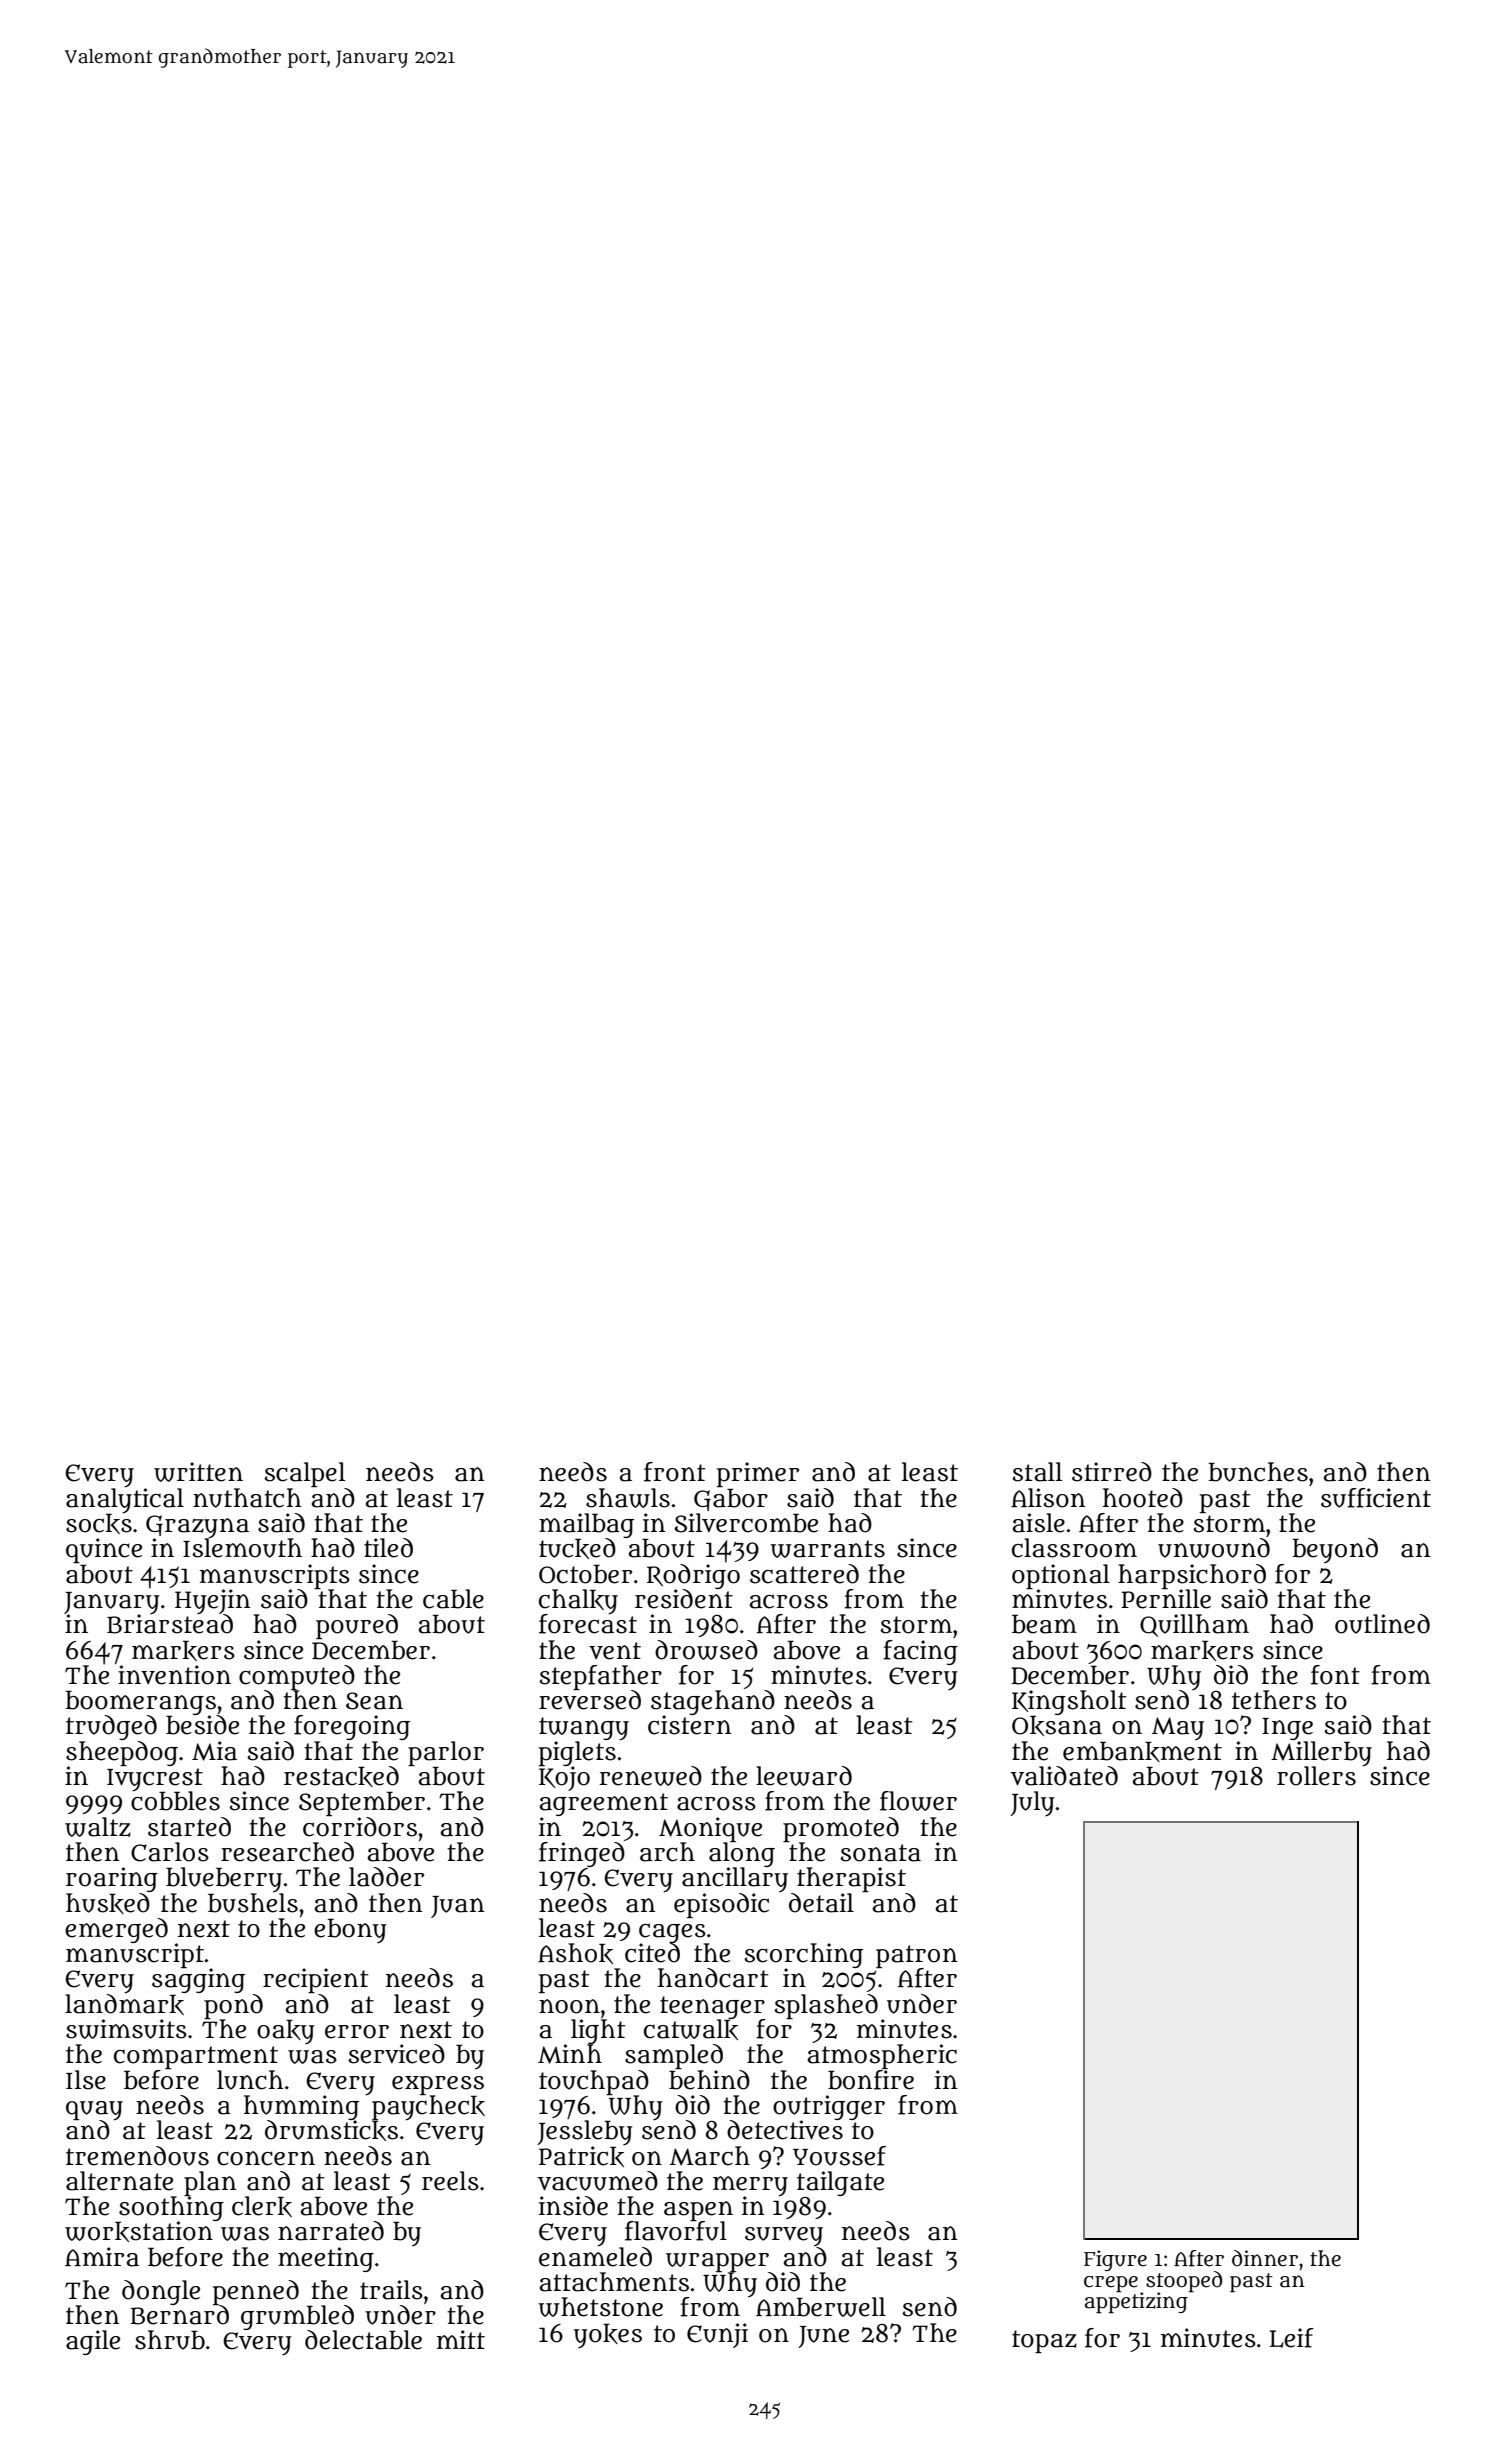 The height and width of the screenshot is (2464, 1496). I want to click on flower, so click(918, 1801).
